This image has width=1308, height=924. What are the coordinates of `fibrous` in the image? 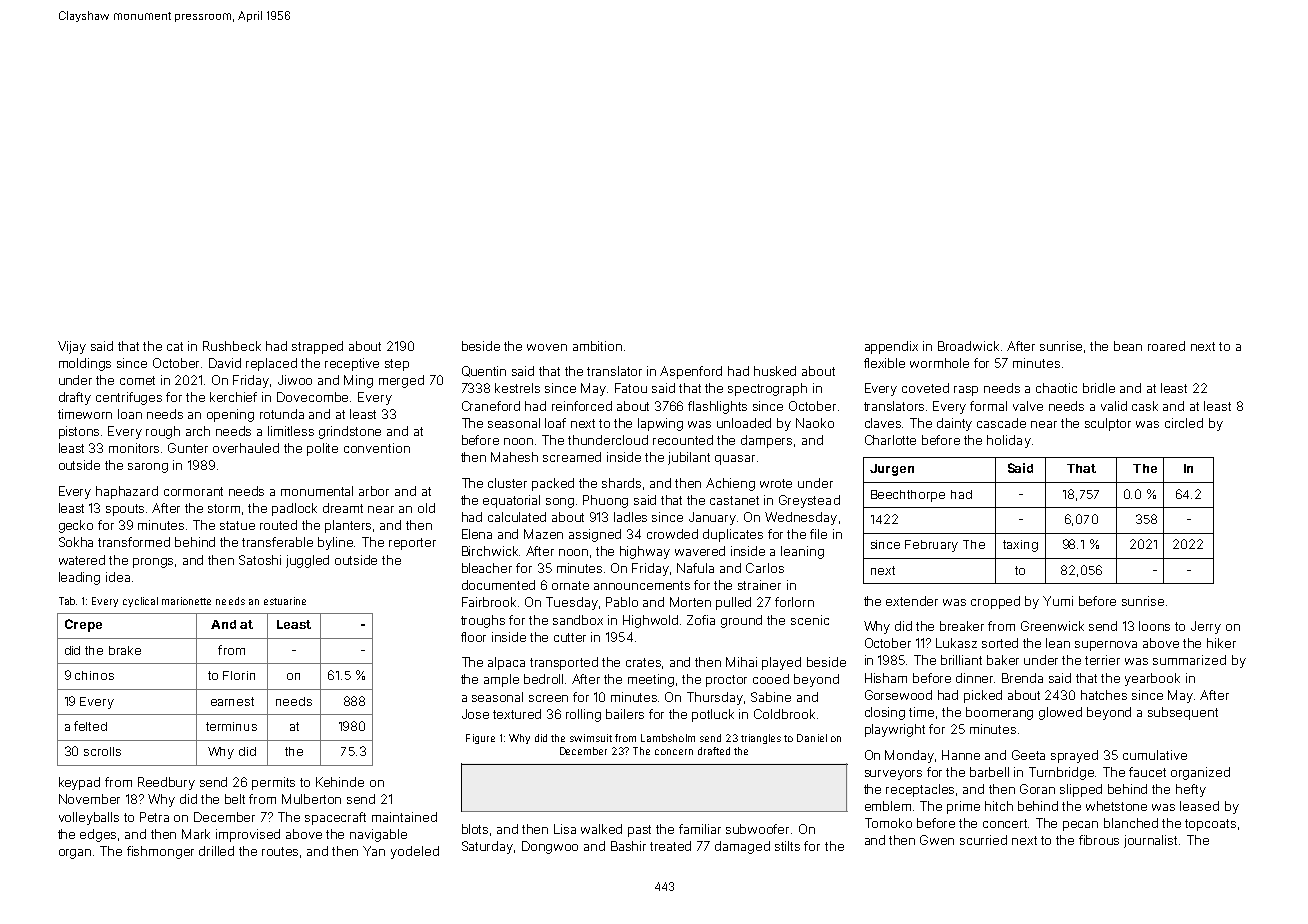 It's located at (1099, 840).
